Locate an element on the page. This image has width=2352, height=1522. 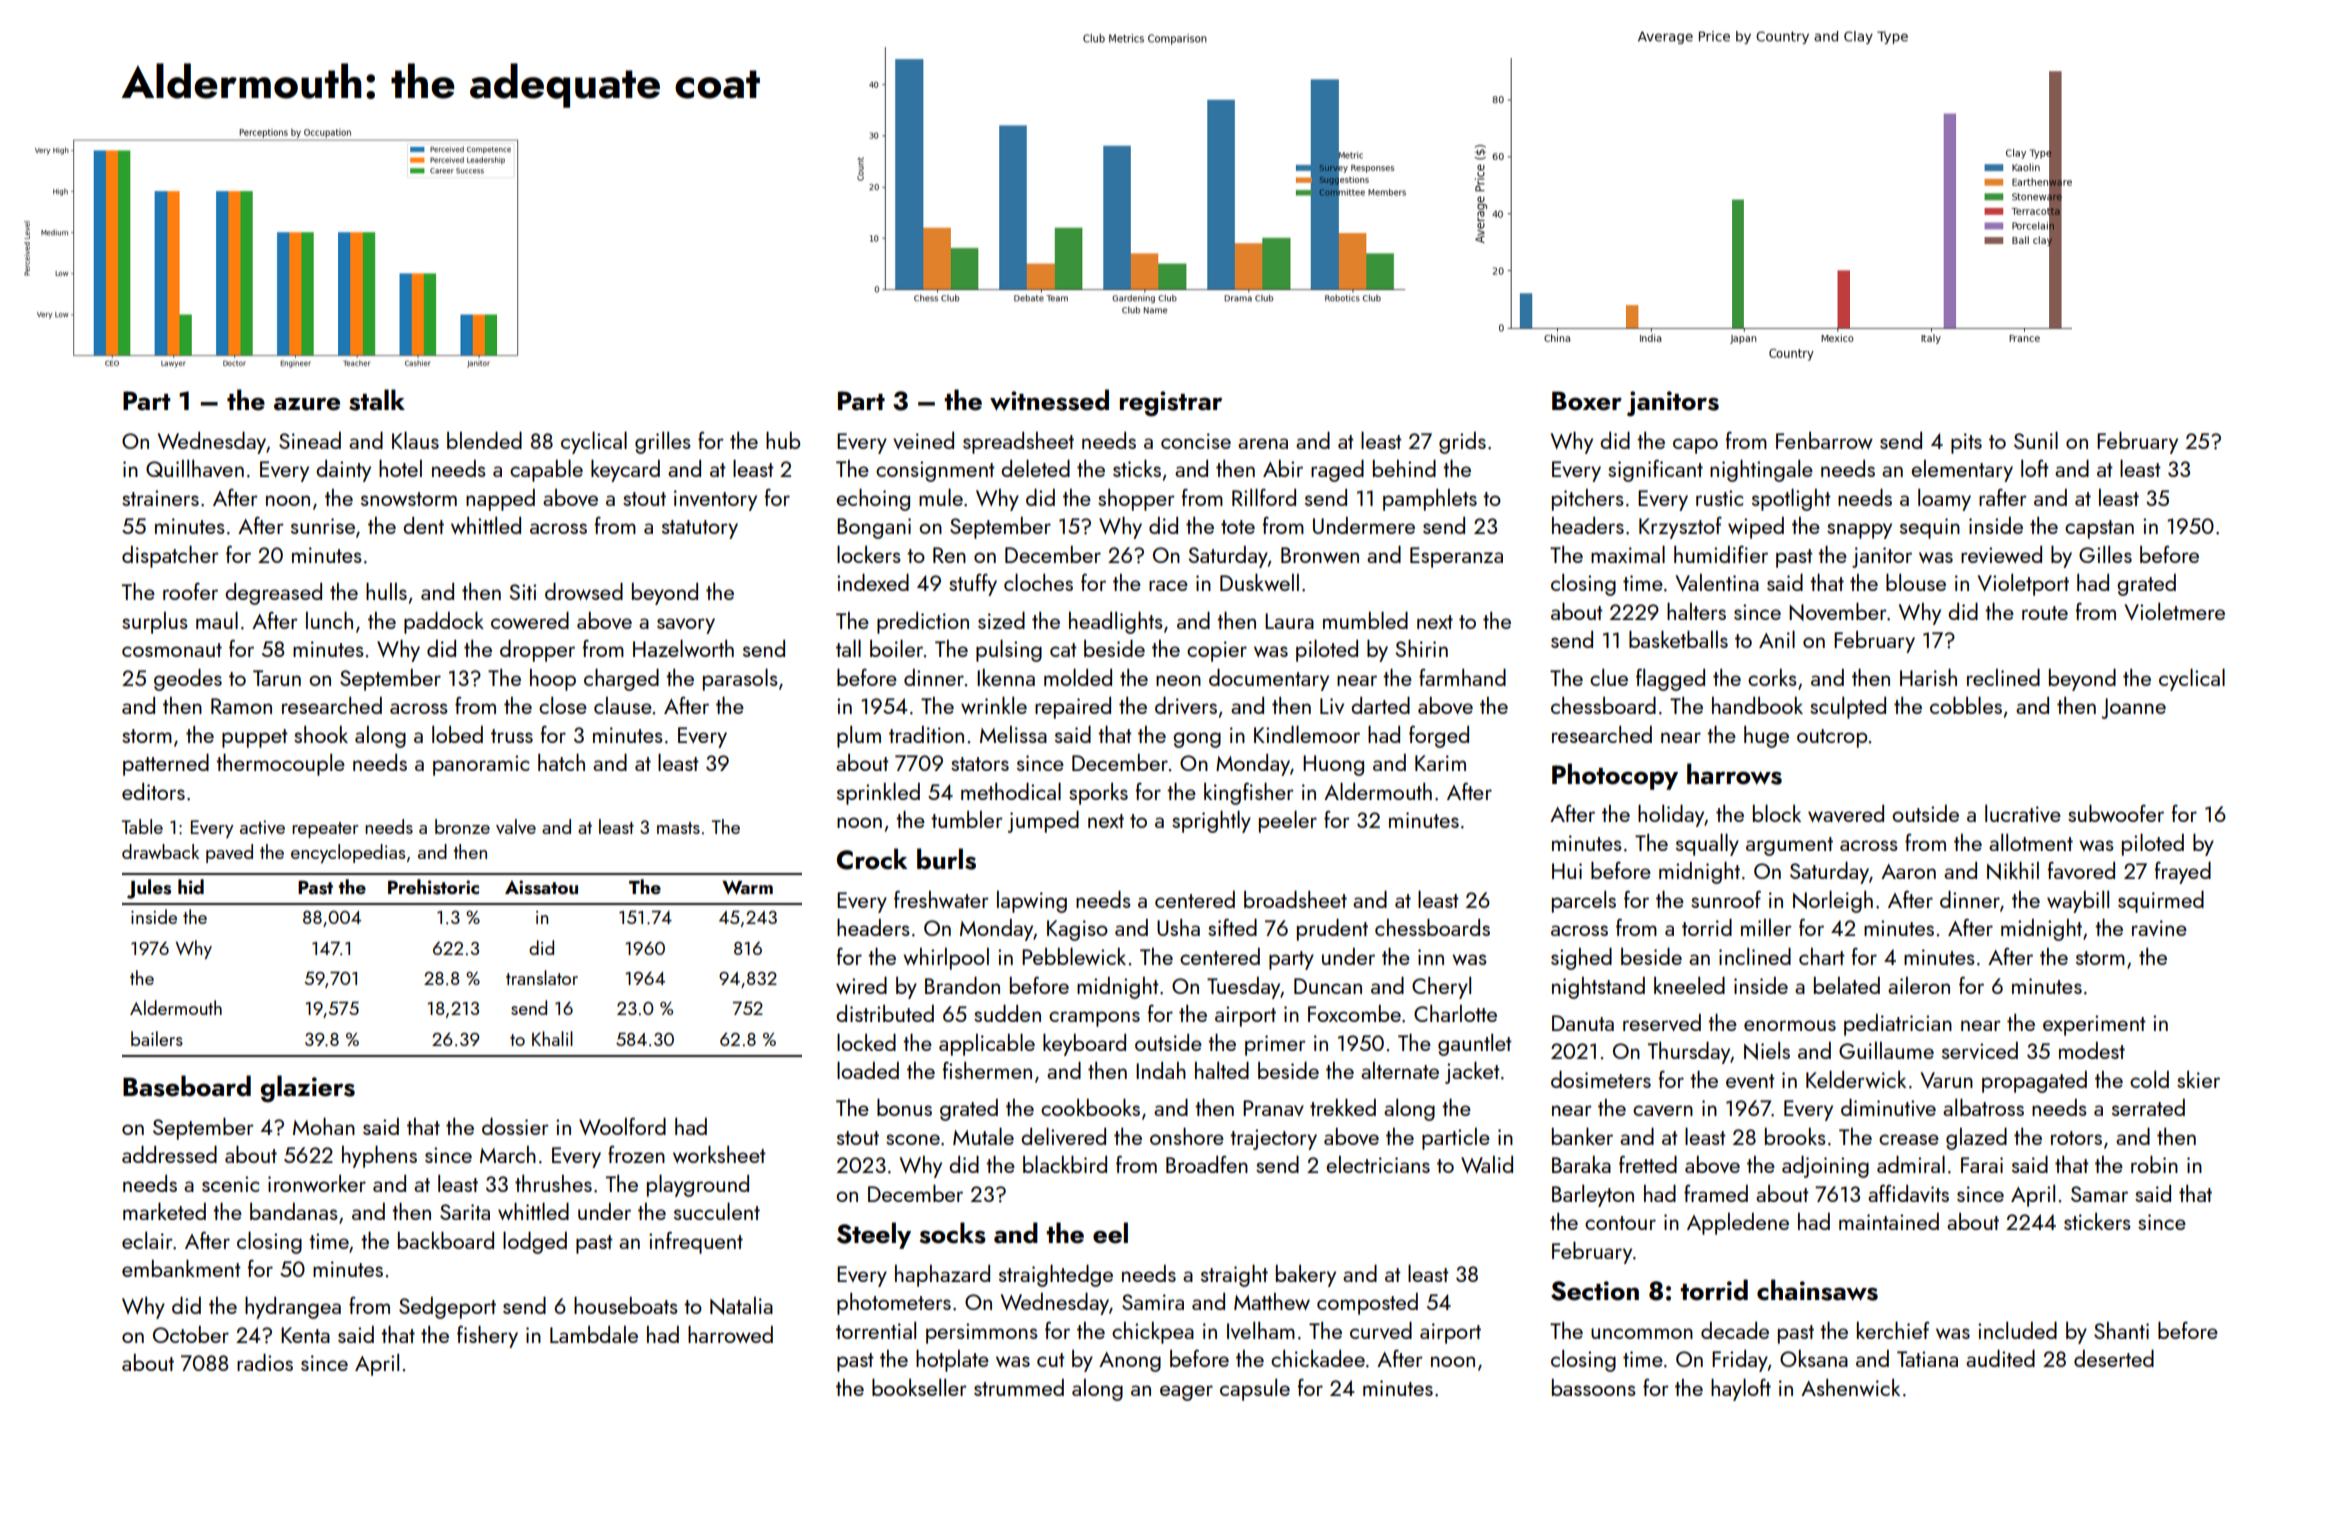
included is located at coordinates (2017, 1330).
